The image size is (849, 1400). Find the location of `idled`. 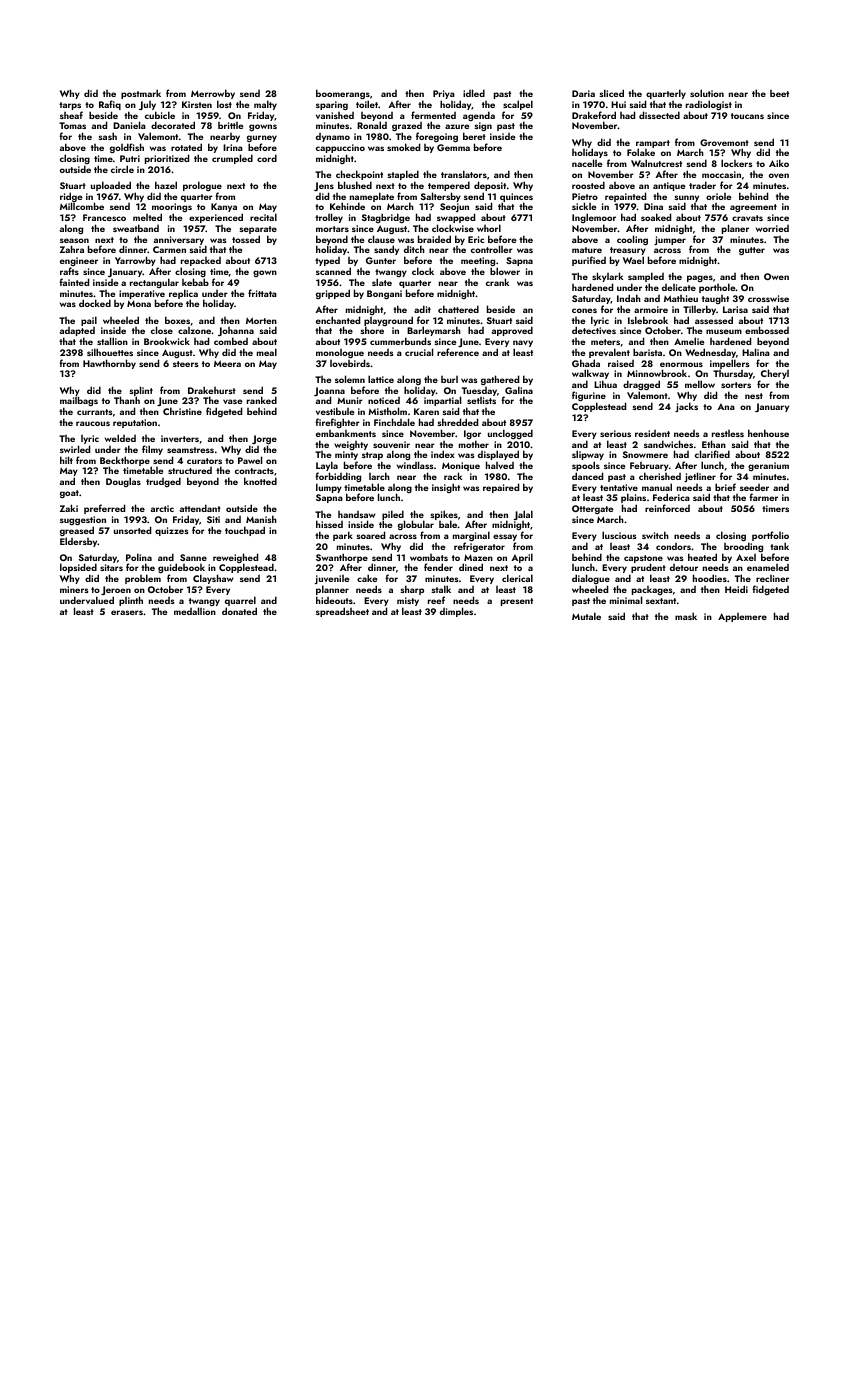

idled is located at coordinates (474, 93).
